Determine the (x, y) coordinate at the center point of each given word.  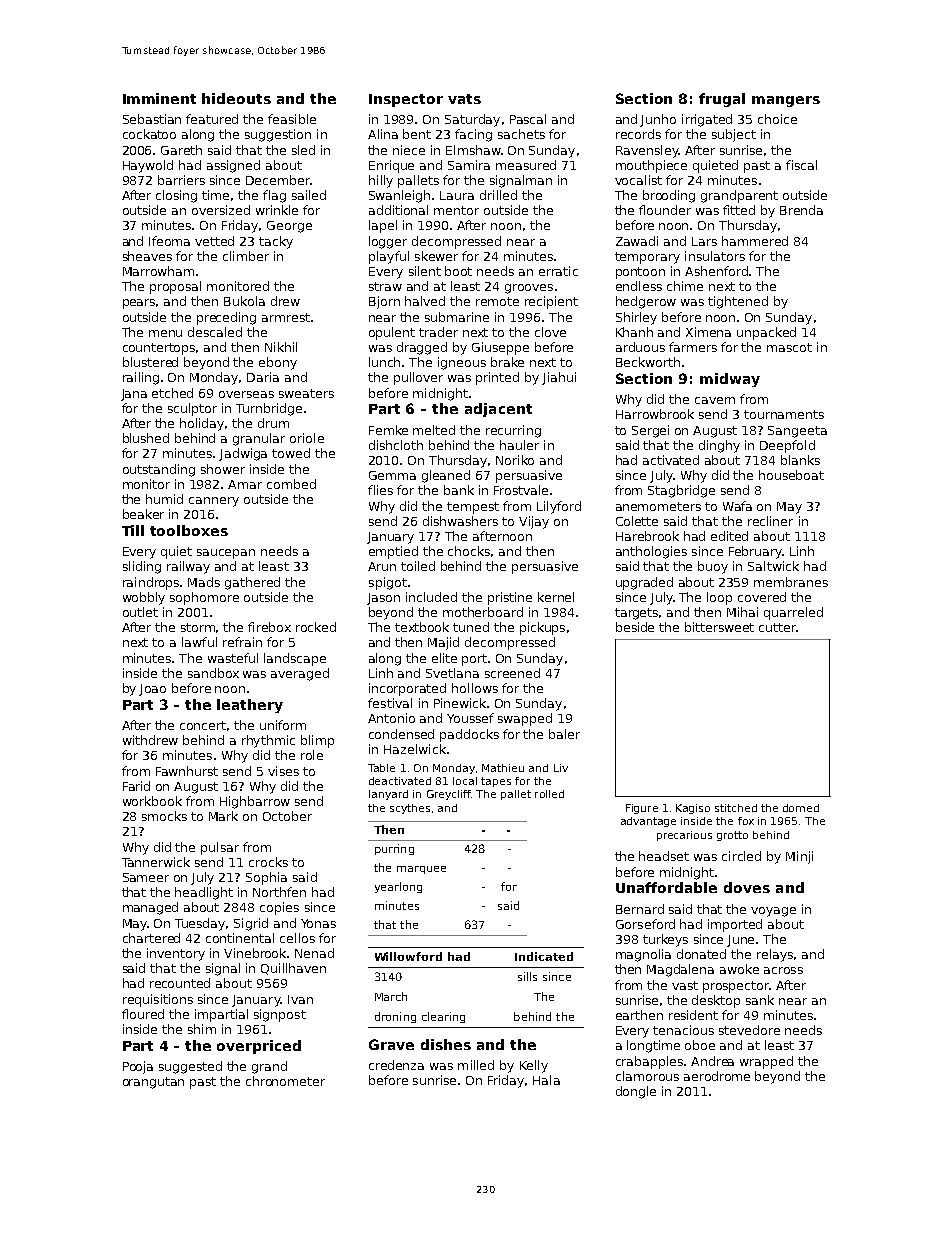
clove (550, 332)
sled (303, 150)
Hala (546, 1080)
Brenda (801, 210)
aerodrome (717, 1076)
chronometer (285, 1081)
